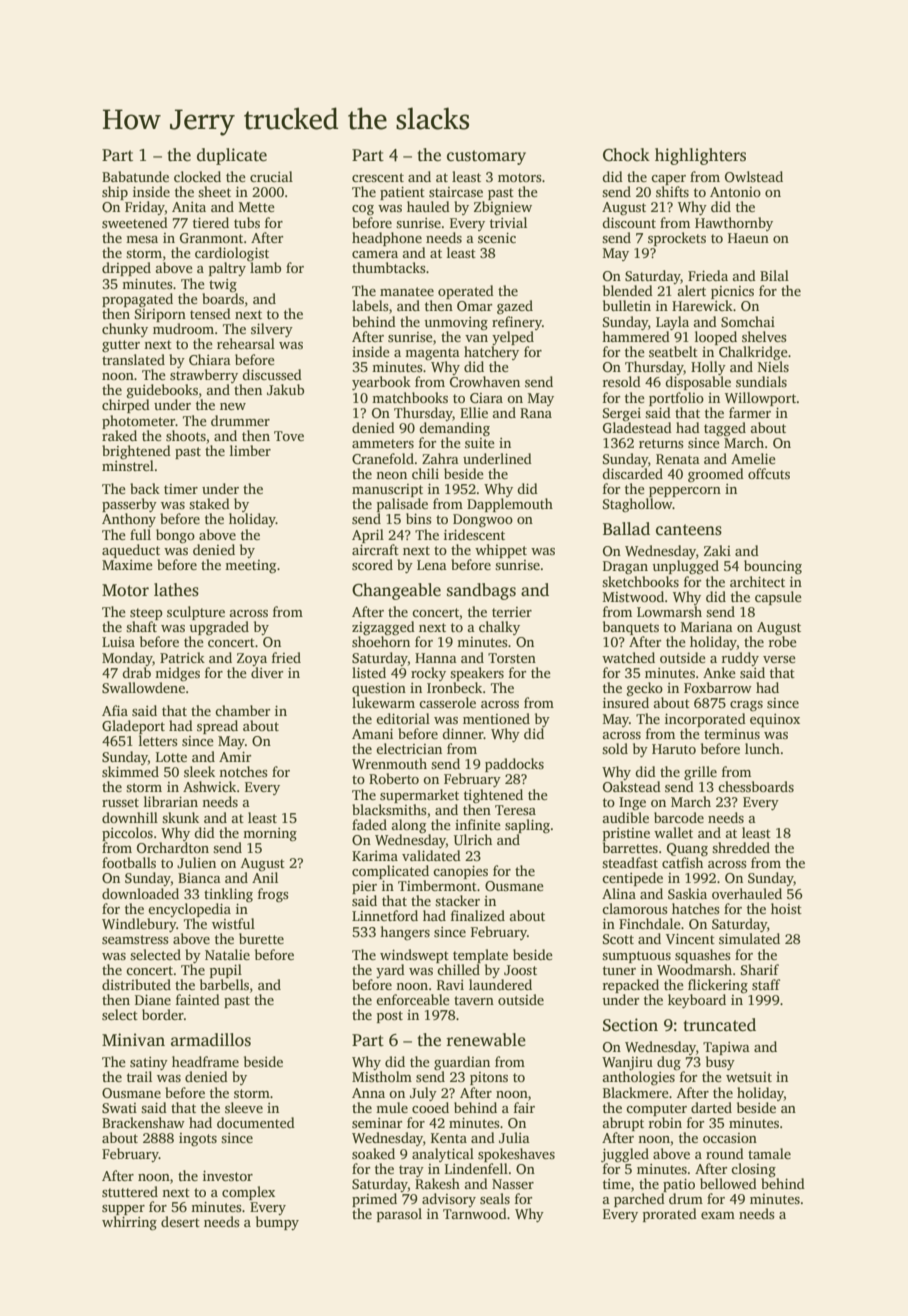 The height and width of the screenshot is (1316, 908). What do you see at coordinates (480, 956) in the screenshot?
I see `template` at bounding box center [480, 956].
